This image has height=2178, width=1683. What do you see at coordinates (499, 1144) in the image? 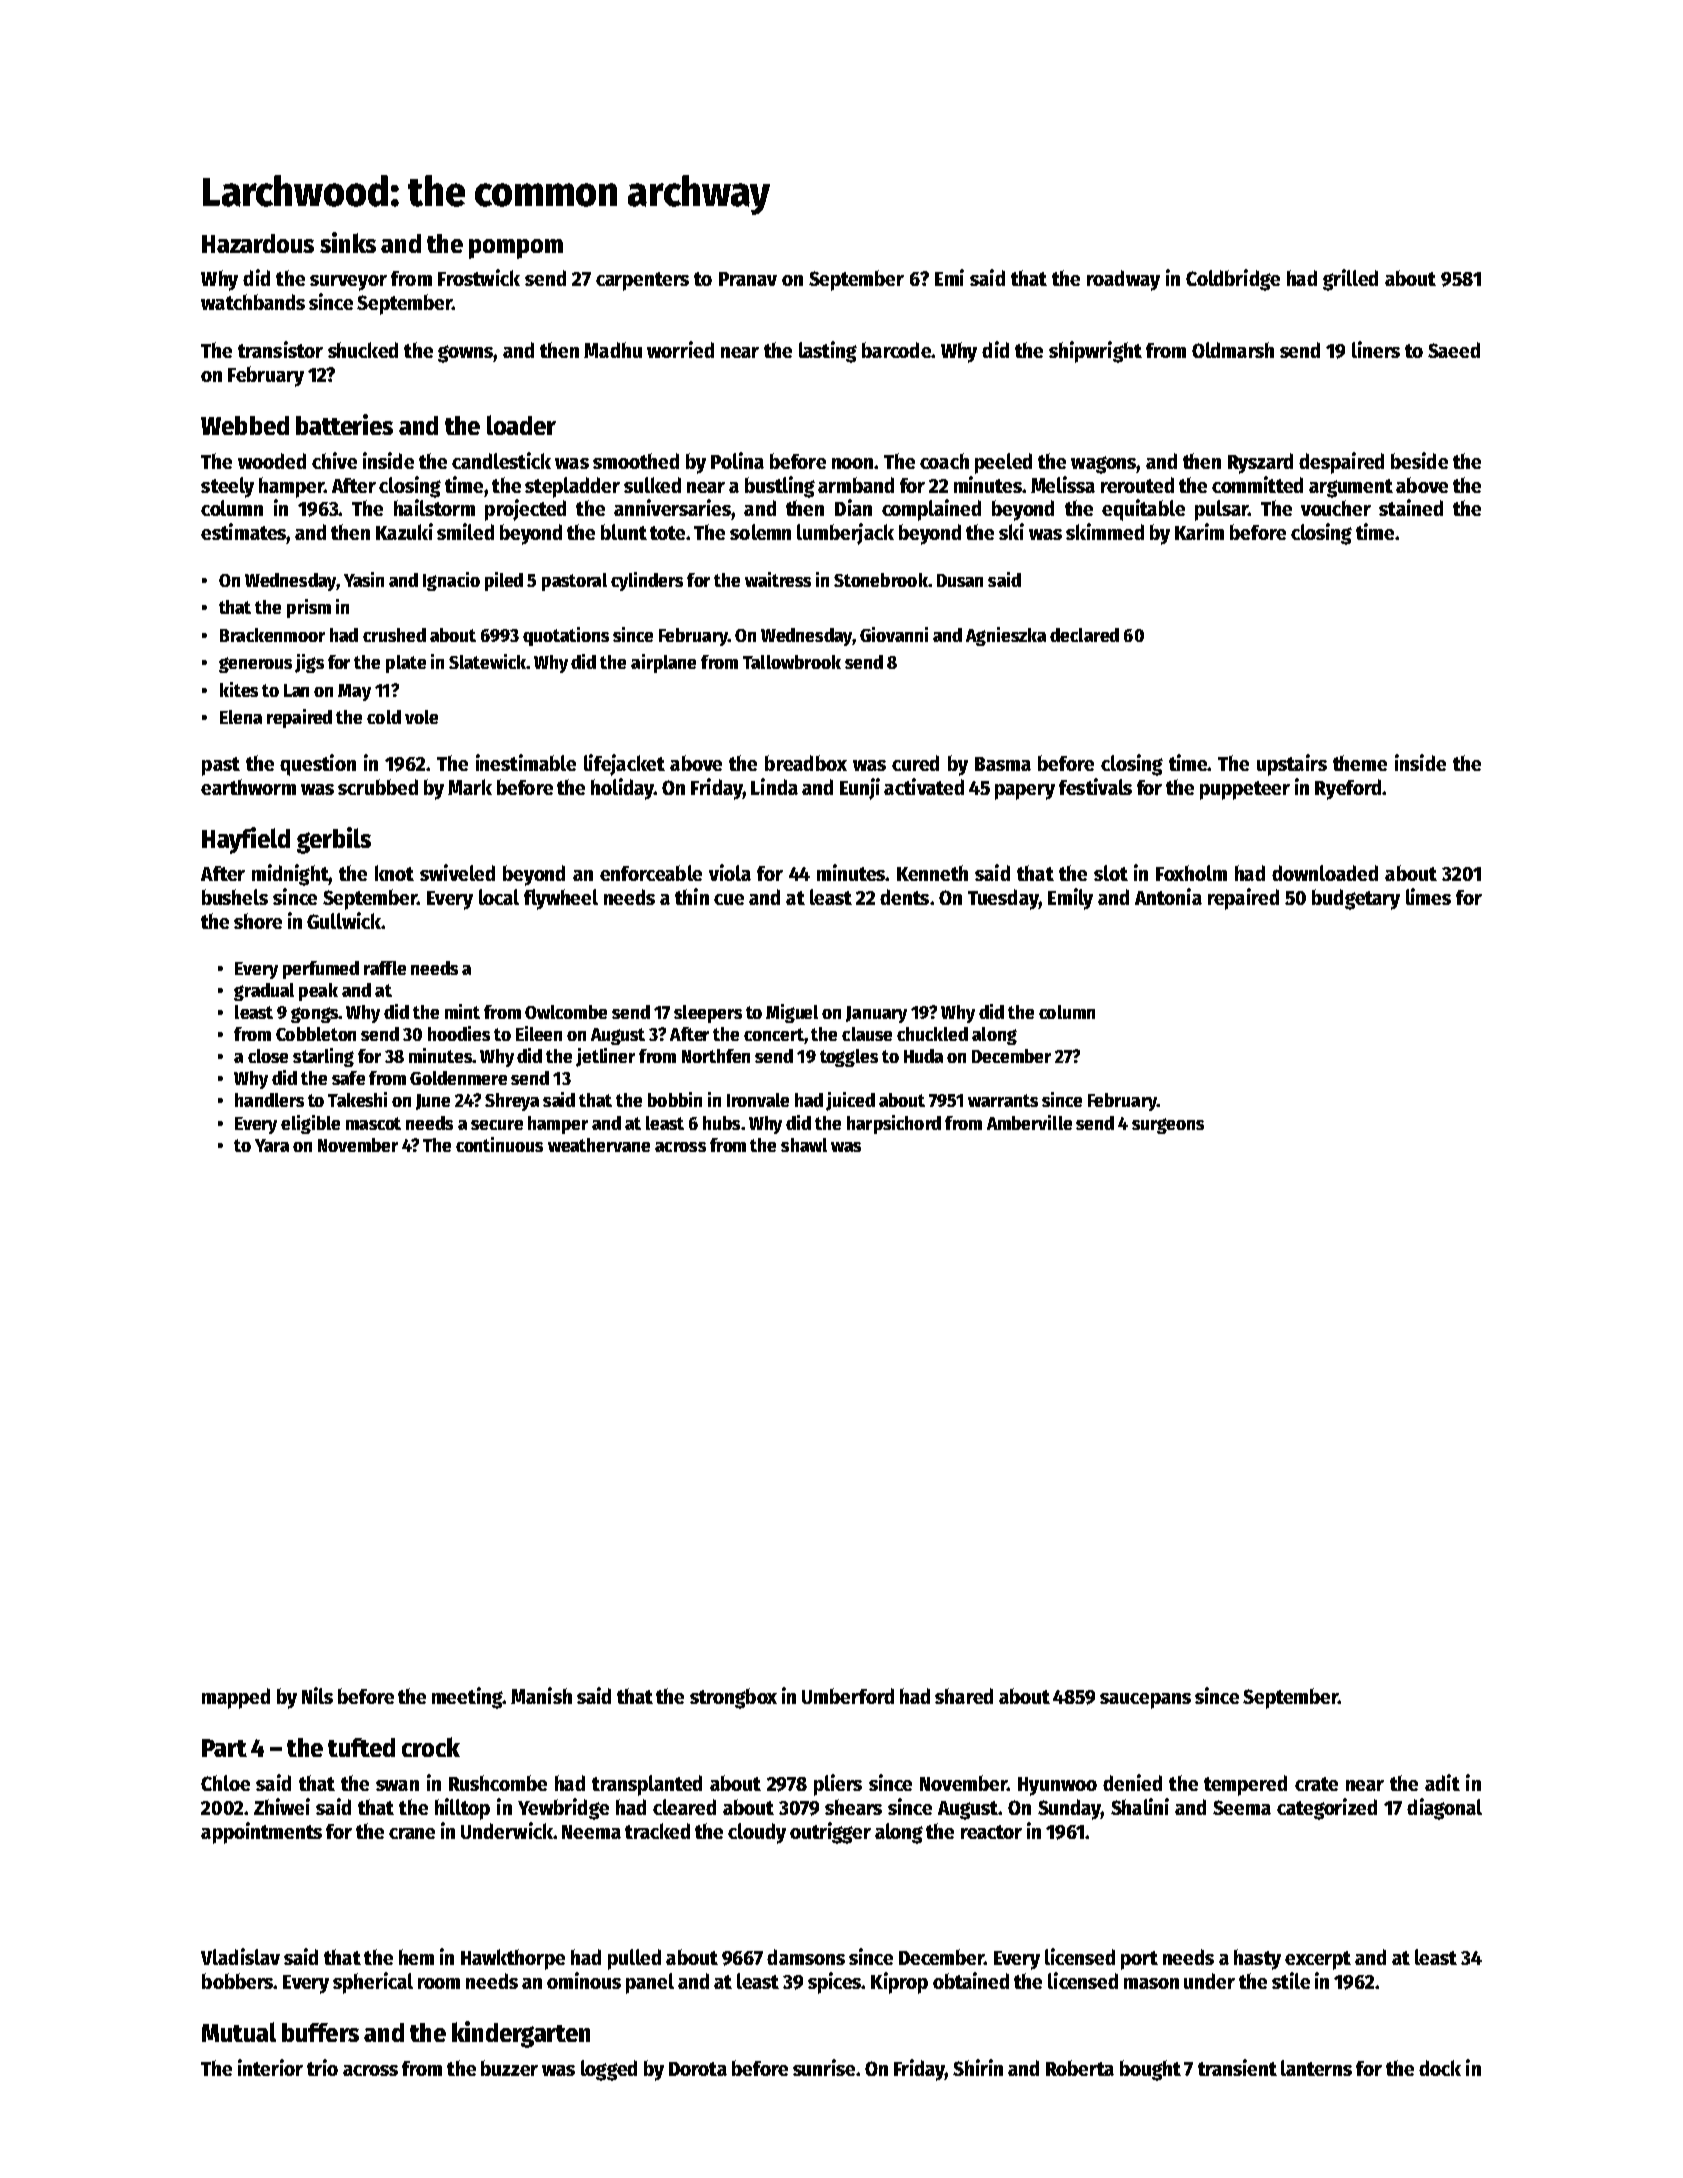
I see `continuous` at bounding box center [499, 1144].
